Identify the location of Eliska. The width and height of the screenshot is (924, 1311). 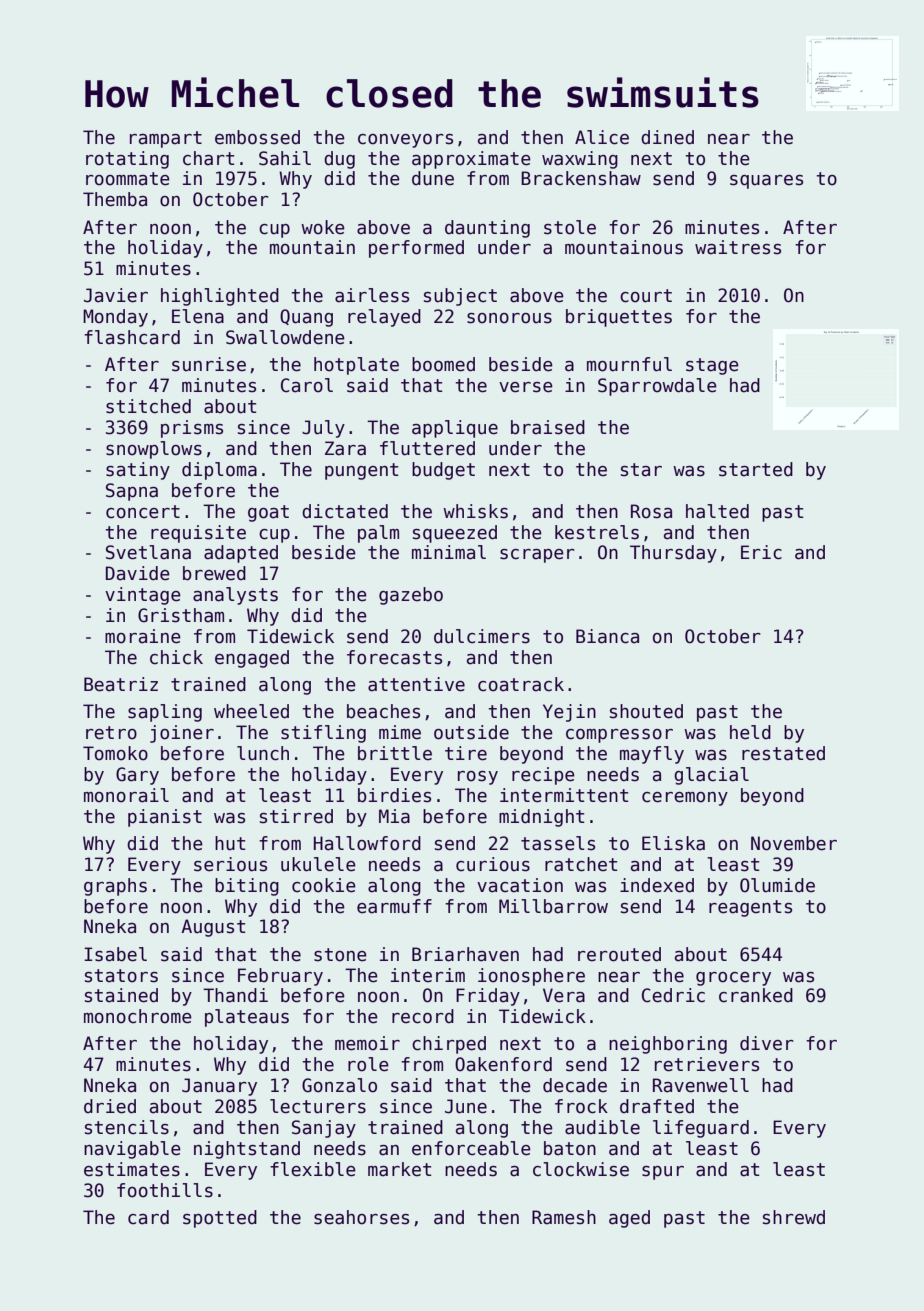
(673, 843).
